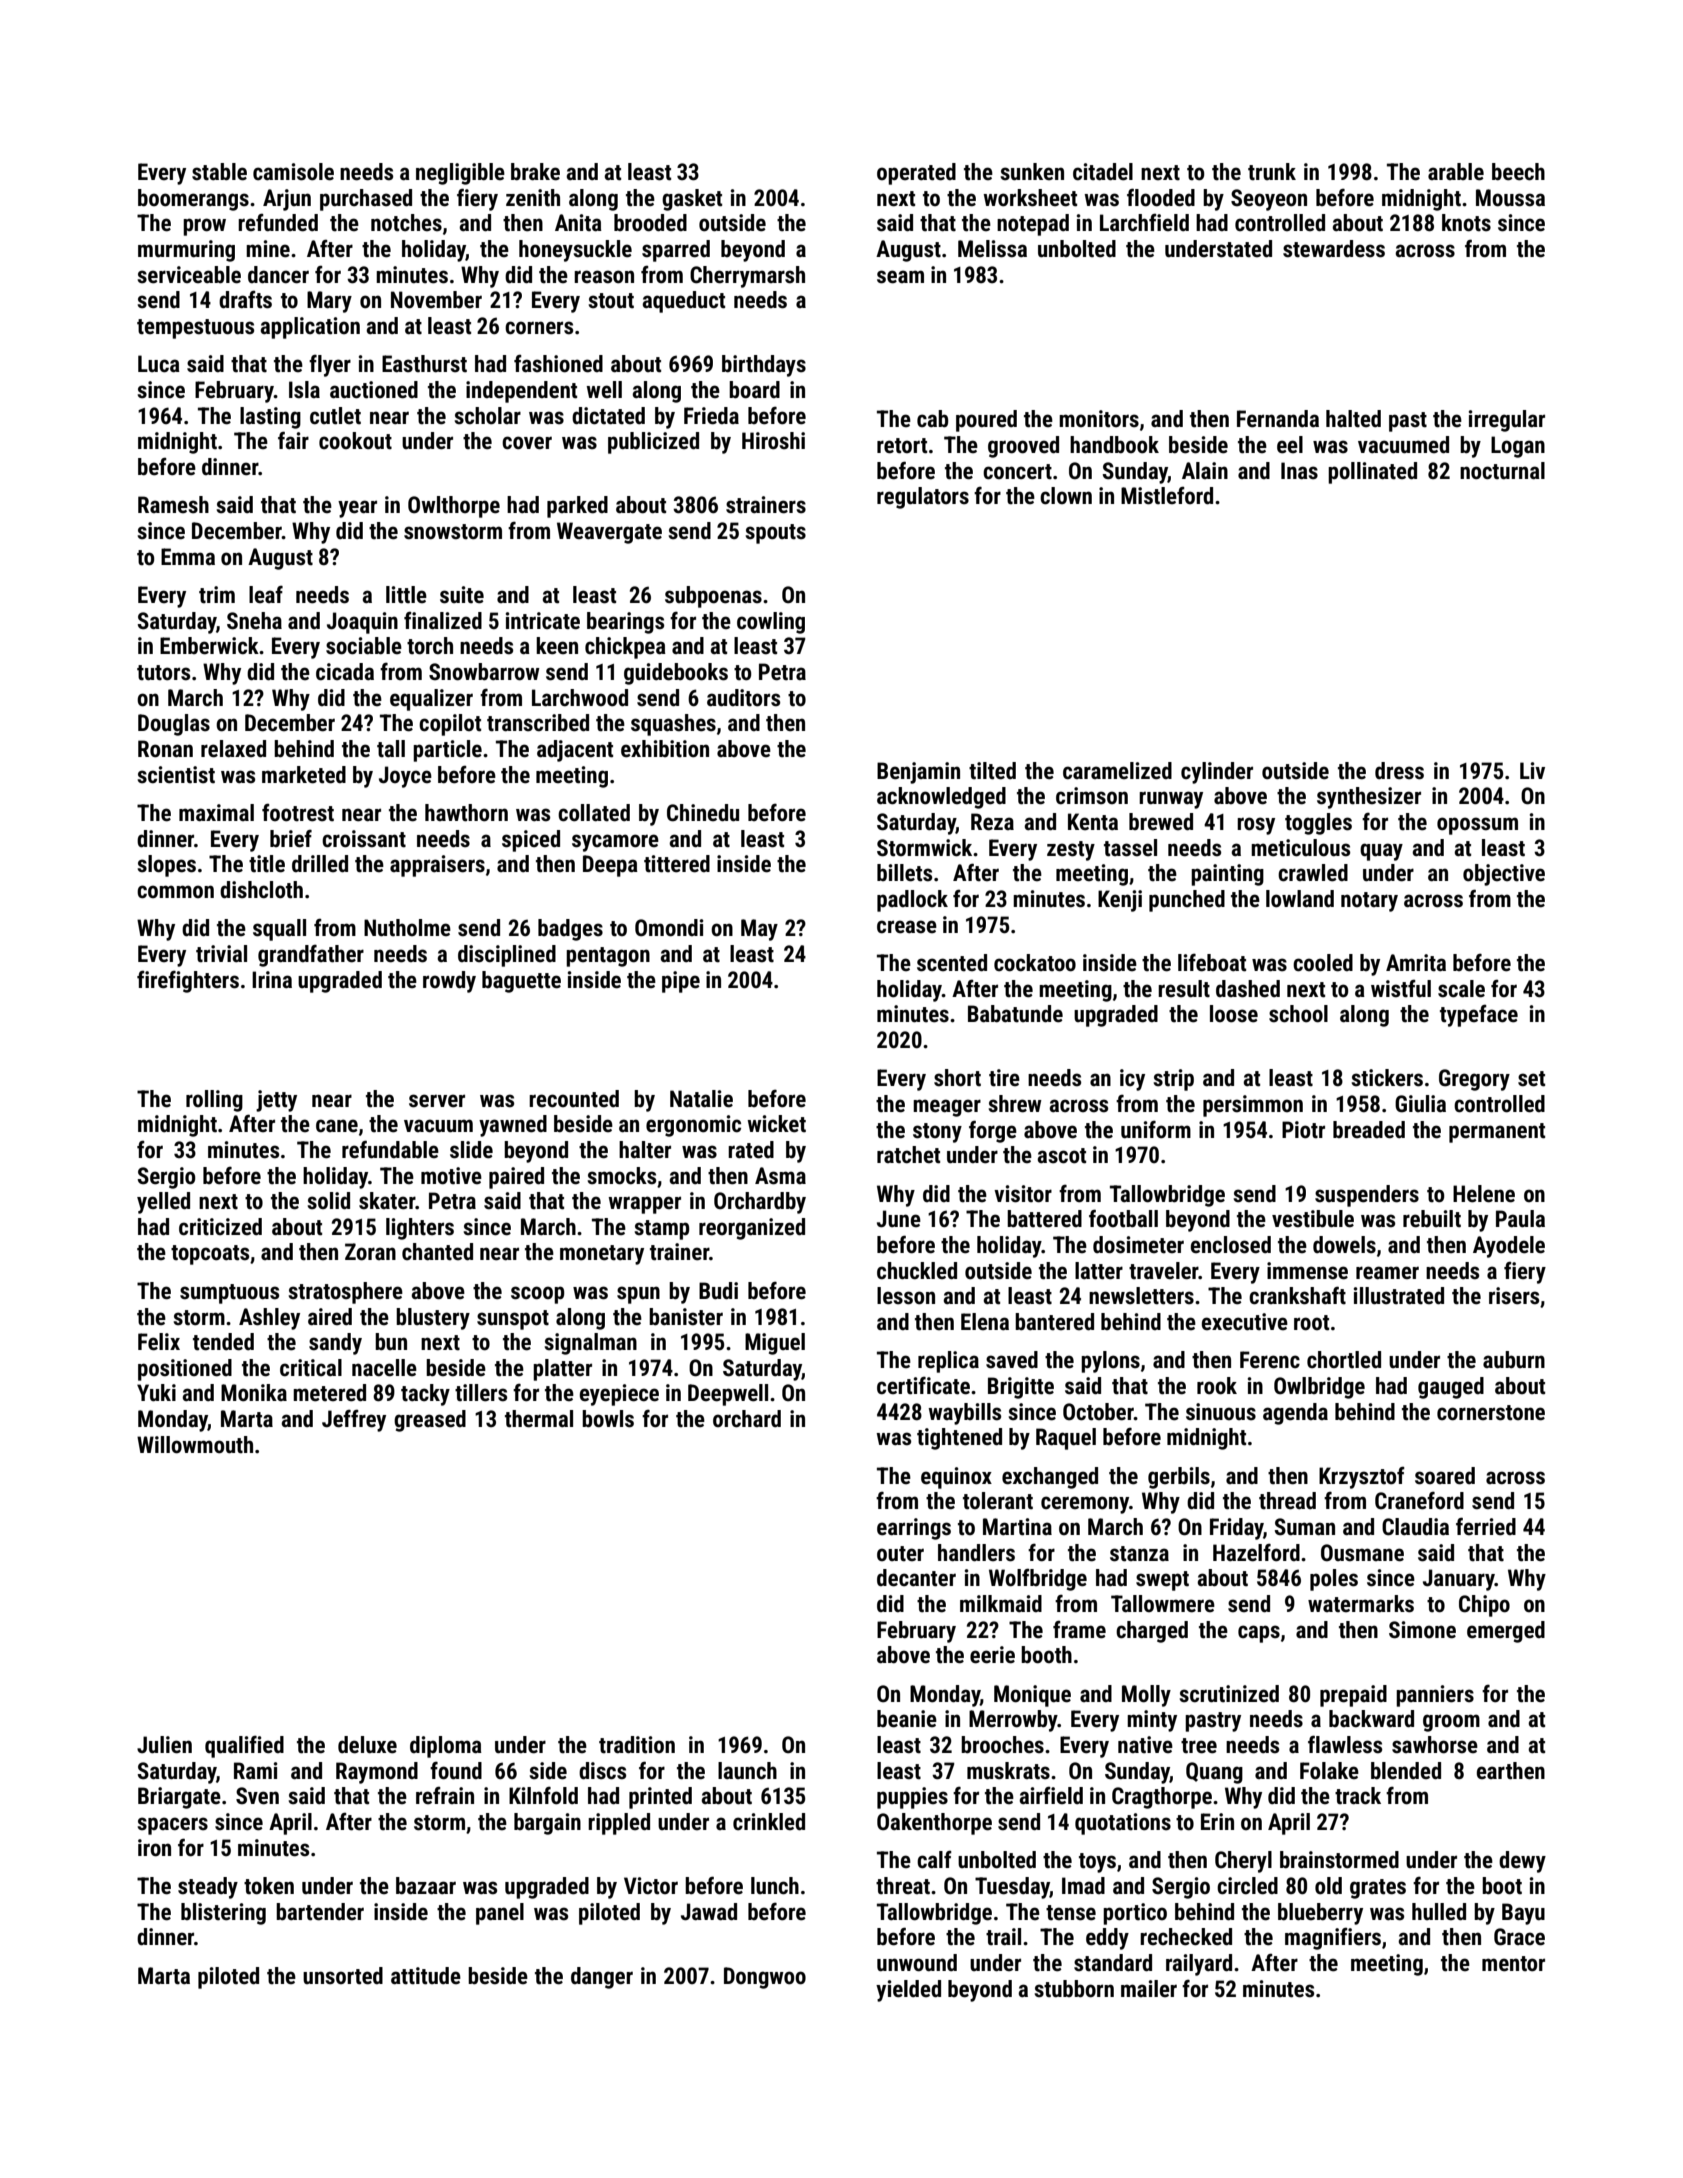 Image resolution: width=1683 pixels, height=2178 pixels. What do you see at coordinates (743, 698) in the screenshot?
I see `auditors` at bounding box center [743, 698].
